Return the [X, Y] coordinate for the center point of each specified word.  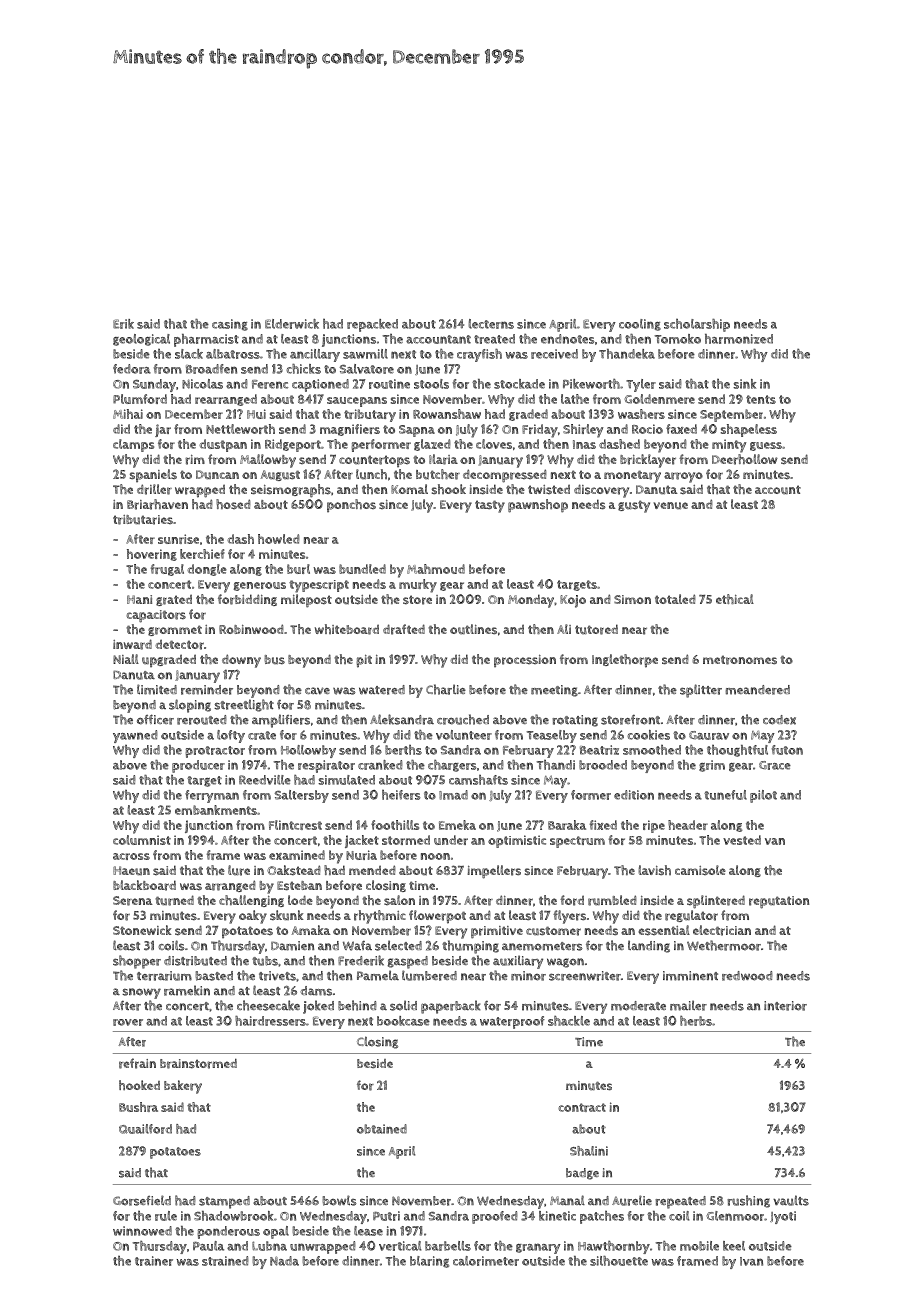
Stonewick [142, 930]
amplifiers [281, 721]
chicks [303, 369]
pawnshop [538, 506]
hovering [152, 555]
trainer [154, 1261]
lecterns [491, 324]
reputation [779, 902]
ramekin [187, 990]
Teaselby [552, 736]
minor [528, 976]
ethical [735, 599]
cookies [648, 735]
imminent [690, 976]
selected [398, 945]
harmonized [739, 339]
